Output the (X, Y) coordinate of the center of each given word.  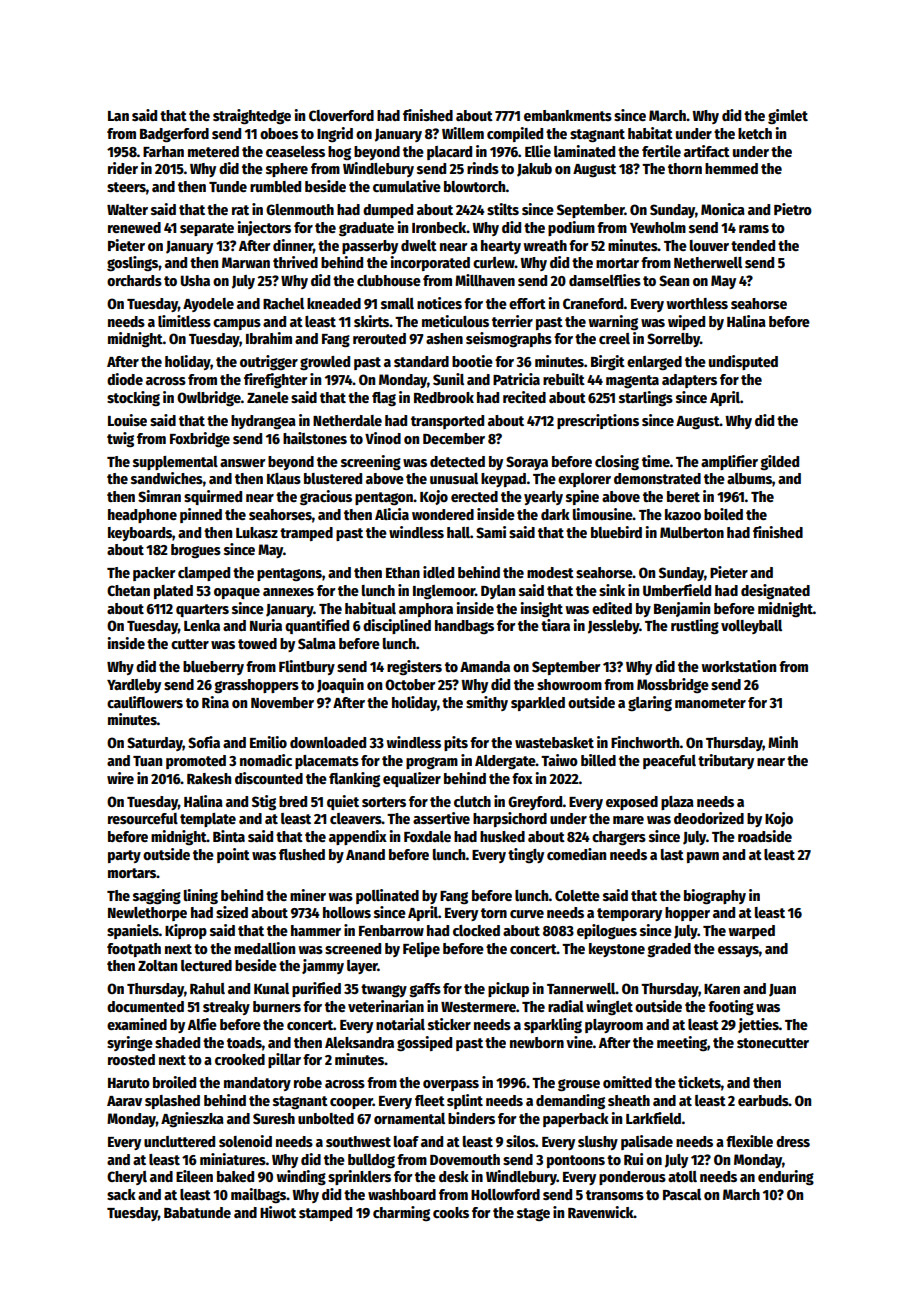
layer (362, 967)
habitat (650, 133)
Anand (365, 854)
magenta (632, 381)
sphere (287, 170)
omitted (627, 1082)
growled (325, 363)
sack (121, 1194)
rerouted (379, 338)
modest (550, 572)
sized (232, 912)
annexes (288, 592)
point (233, 855)
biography (715, 897)
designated (775, 591)
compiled (515, 134)
